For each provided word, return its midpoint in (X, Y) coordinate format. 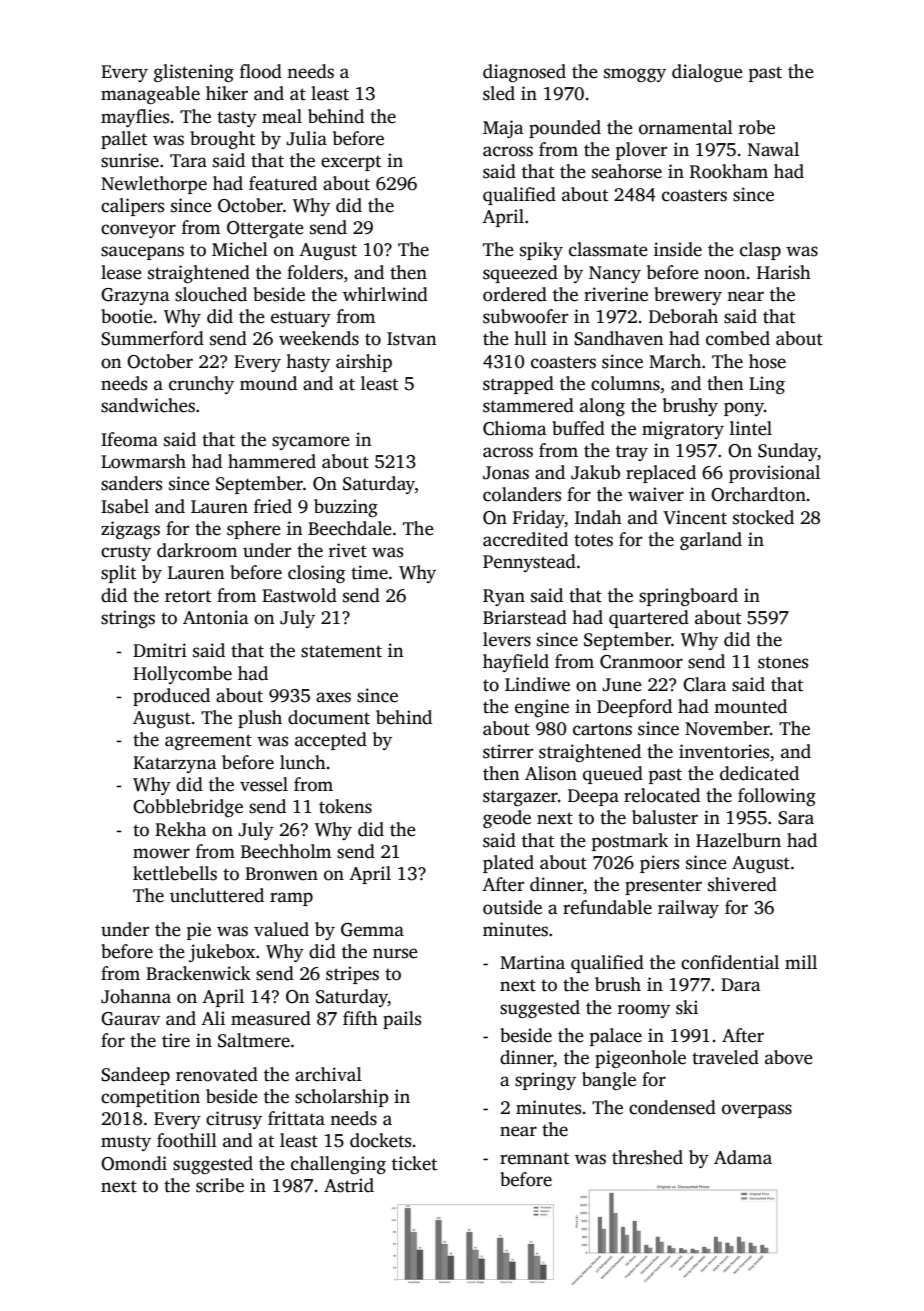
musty (126, 1143)
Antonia (216, 617)
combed (738, 338)
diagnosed (524, 73)
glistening (194, 73)
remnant (534, 1159)
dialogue (707, 73)
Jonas (506, 473)
